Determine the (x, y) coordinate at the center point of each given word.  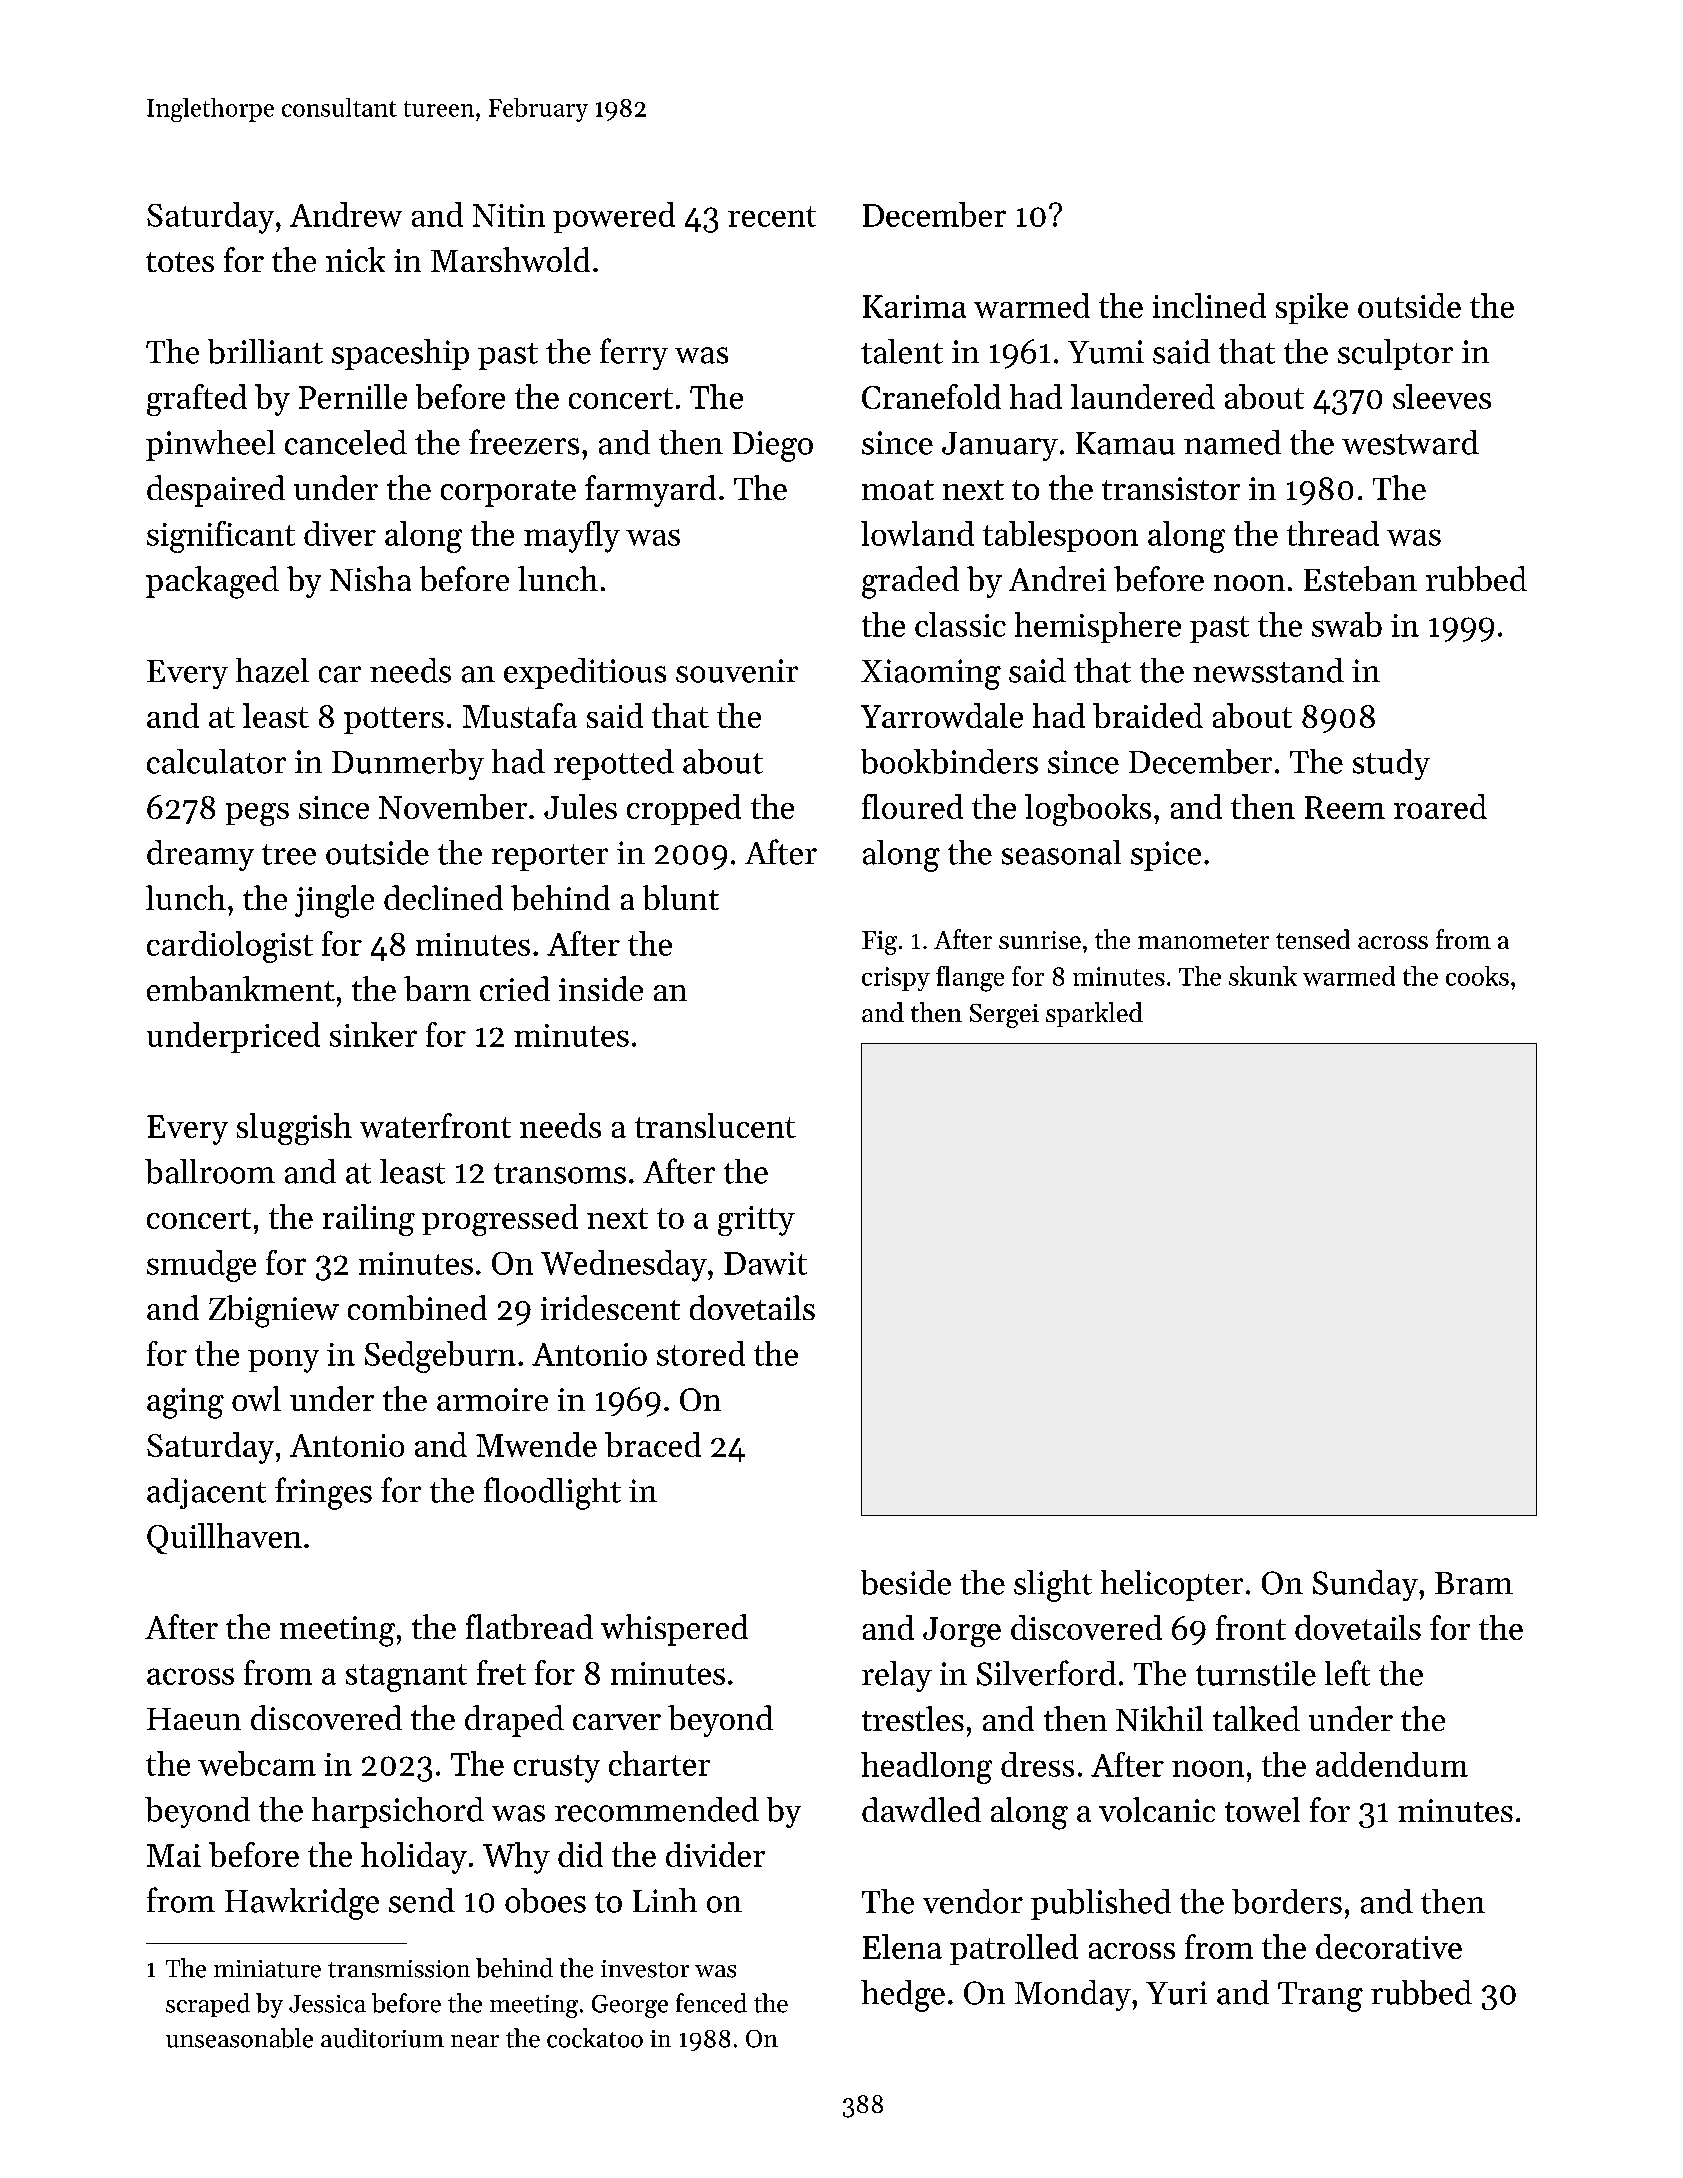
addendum (1392, 1764)
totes (180, 262)
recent (772, 216)
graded (910, 582)
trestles (913, 1718)
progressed (500, 1220)
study (1391, 764)
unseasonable (239, 2038)
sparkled (1094, 1014)
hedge (903, 1996)
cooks (1477, 976)
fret (501, 1672)
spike (1312, 308)
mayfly (572, 537)
